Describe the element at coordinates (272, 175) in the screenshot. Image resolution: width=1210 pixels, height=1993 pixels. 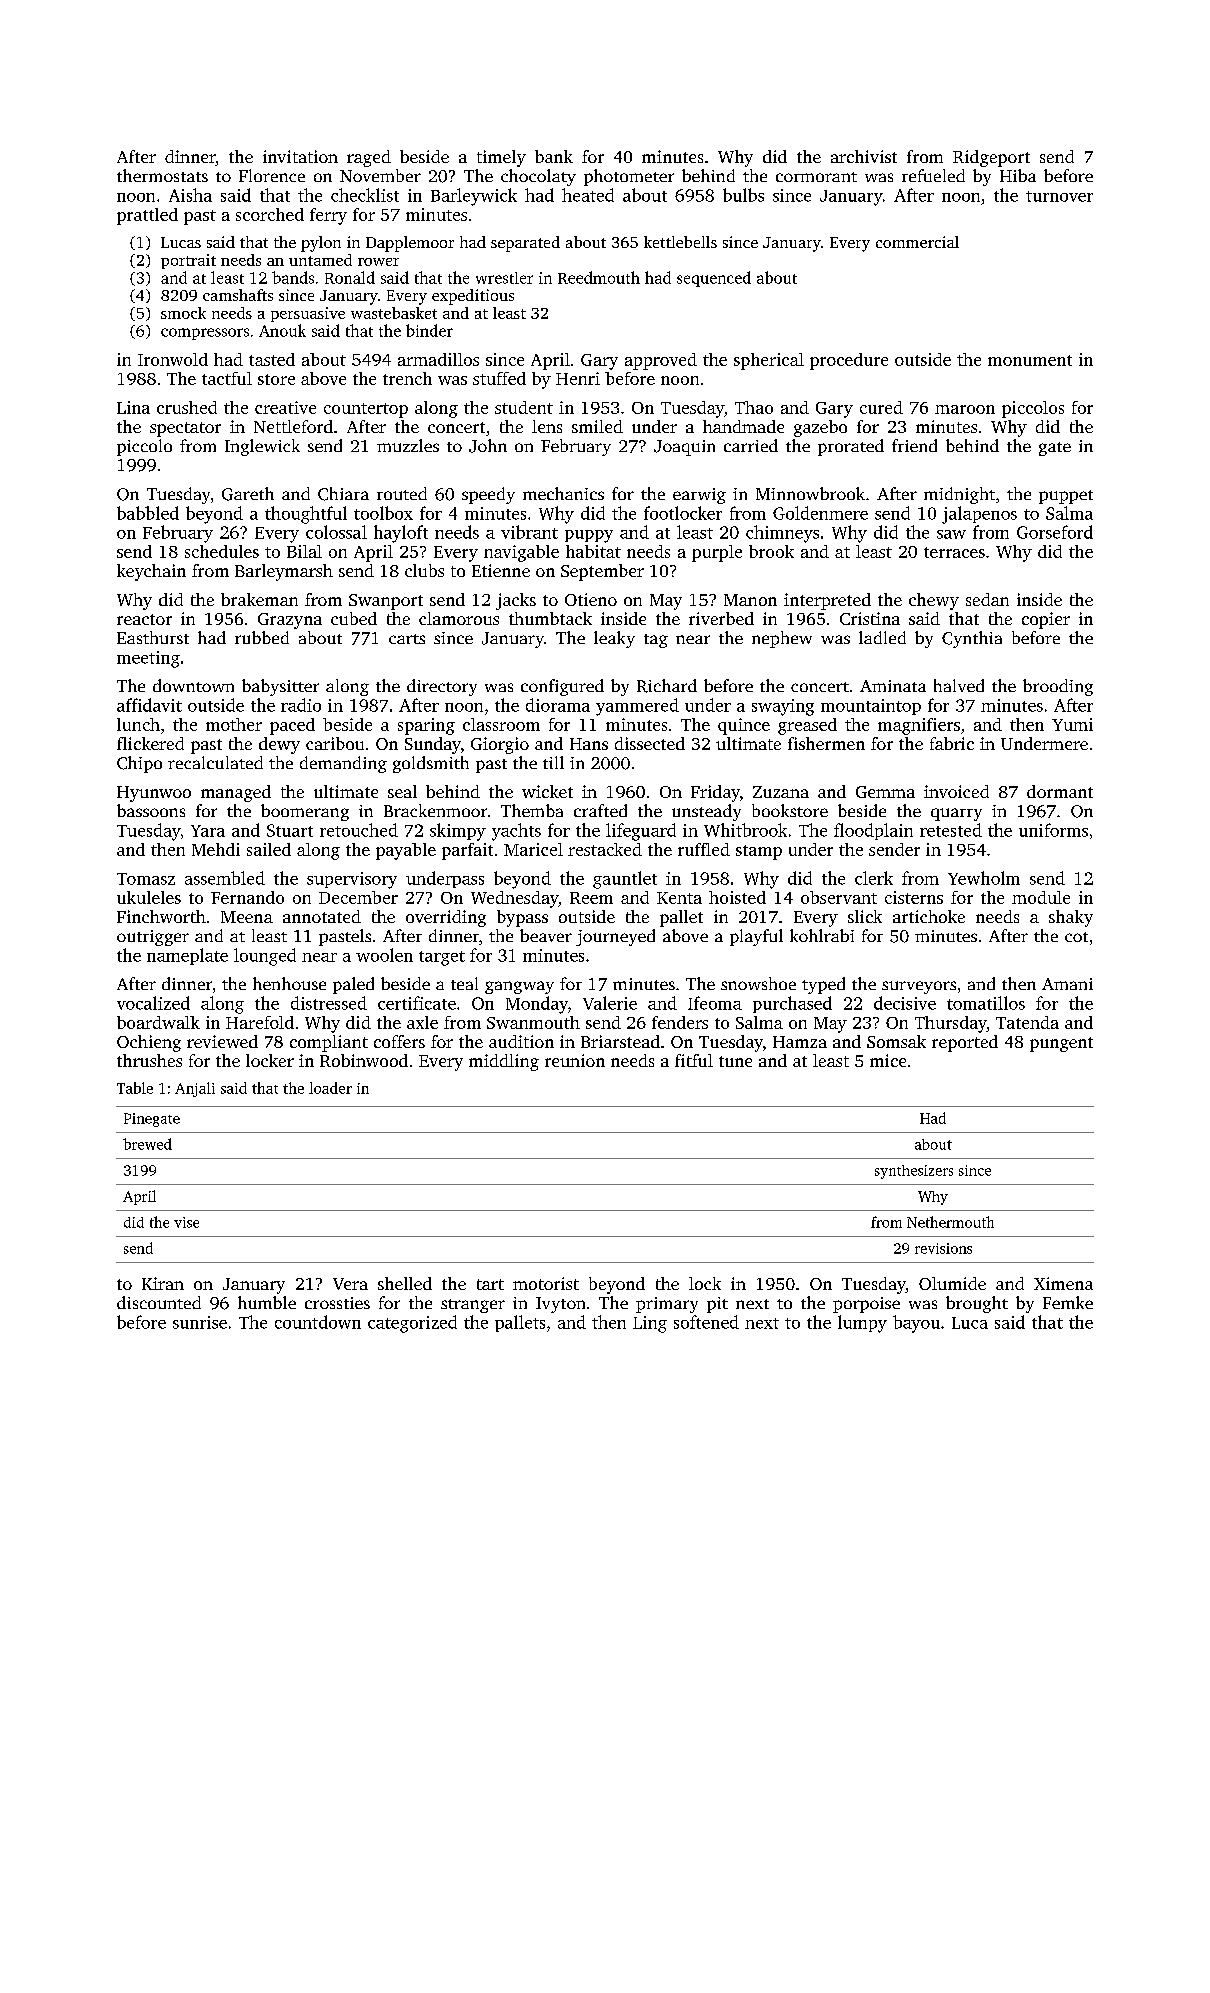
I see `Florence` at that location.
